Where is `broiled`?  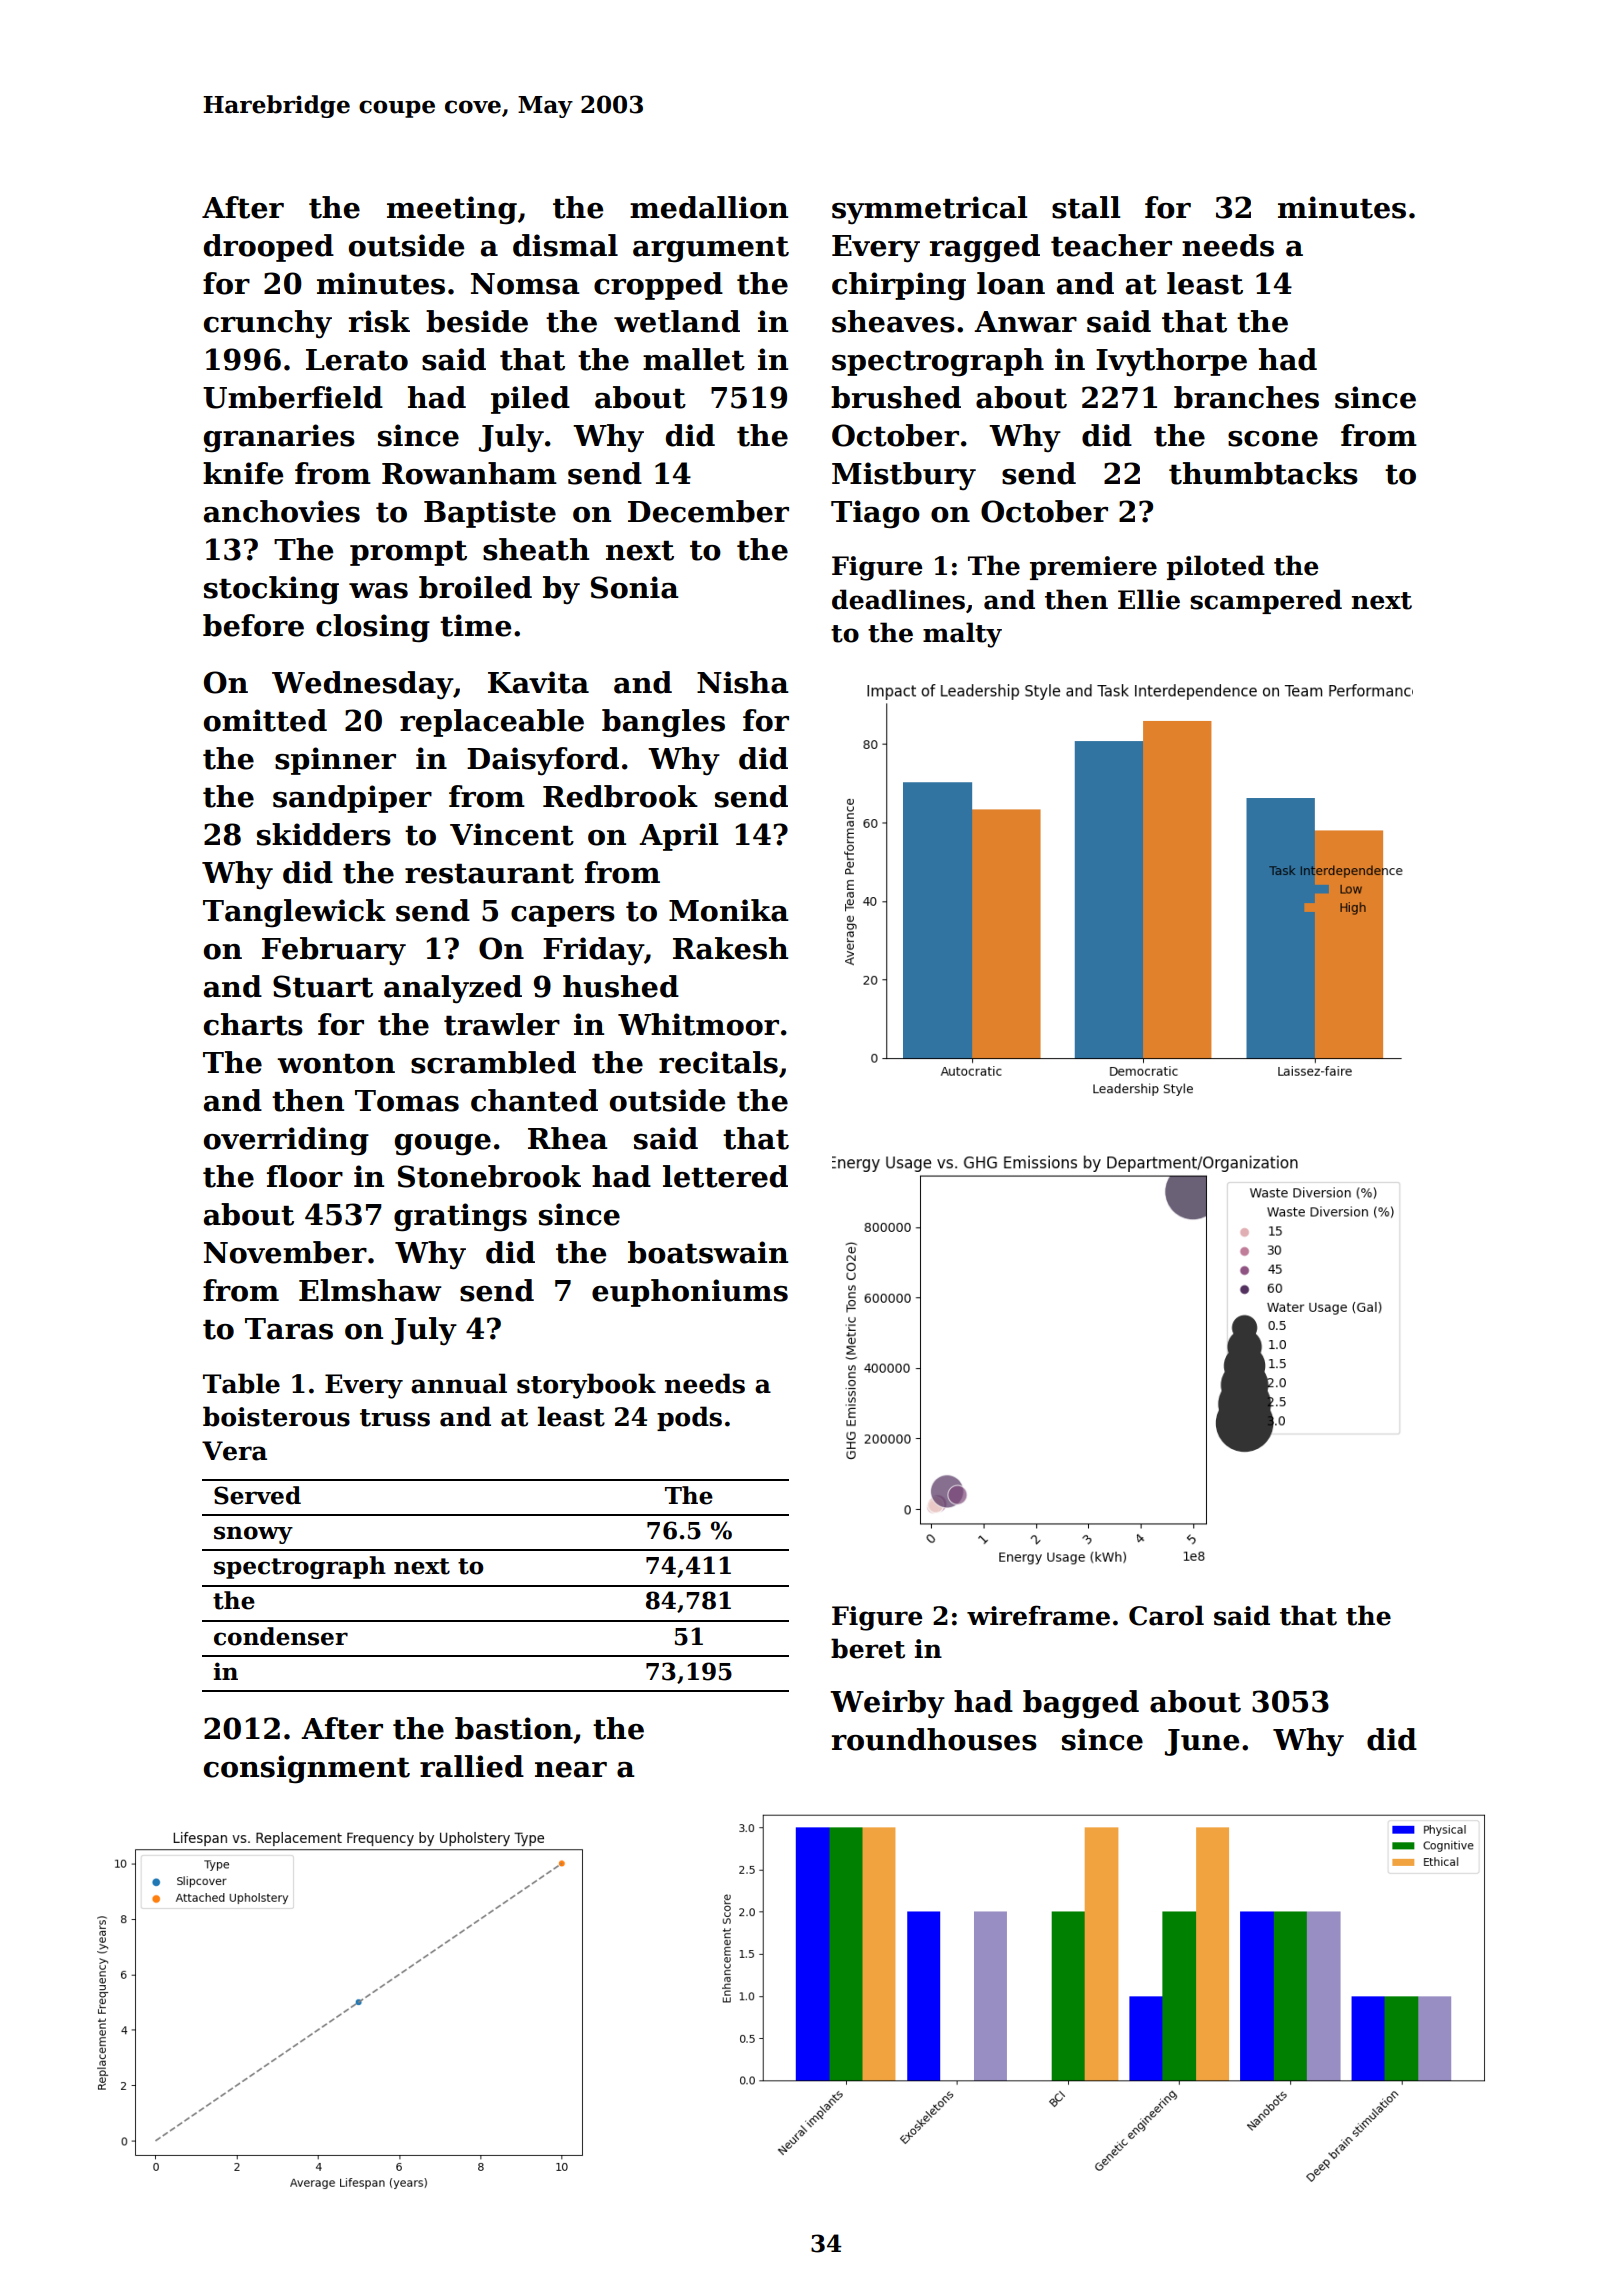 broiled is located at coordinates (475, 587).
